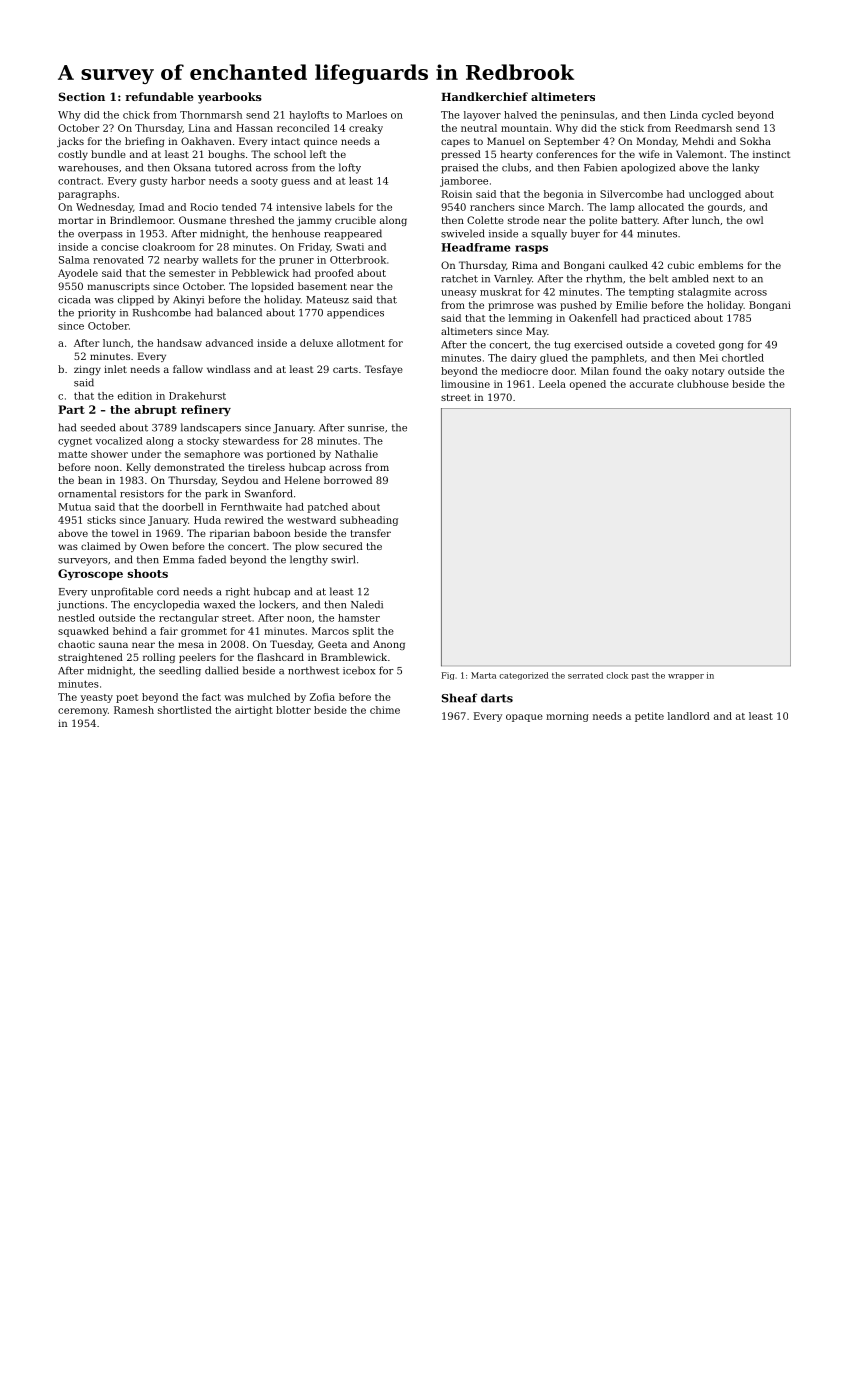  What do you see at coordinates (530, 319) in the screenshot?
I see `lemming` at bounding box center [530, 319].
